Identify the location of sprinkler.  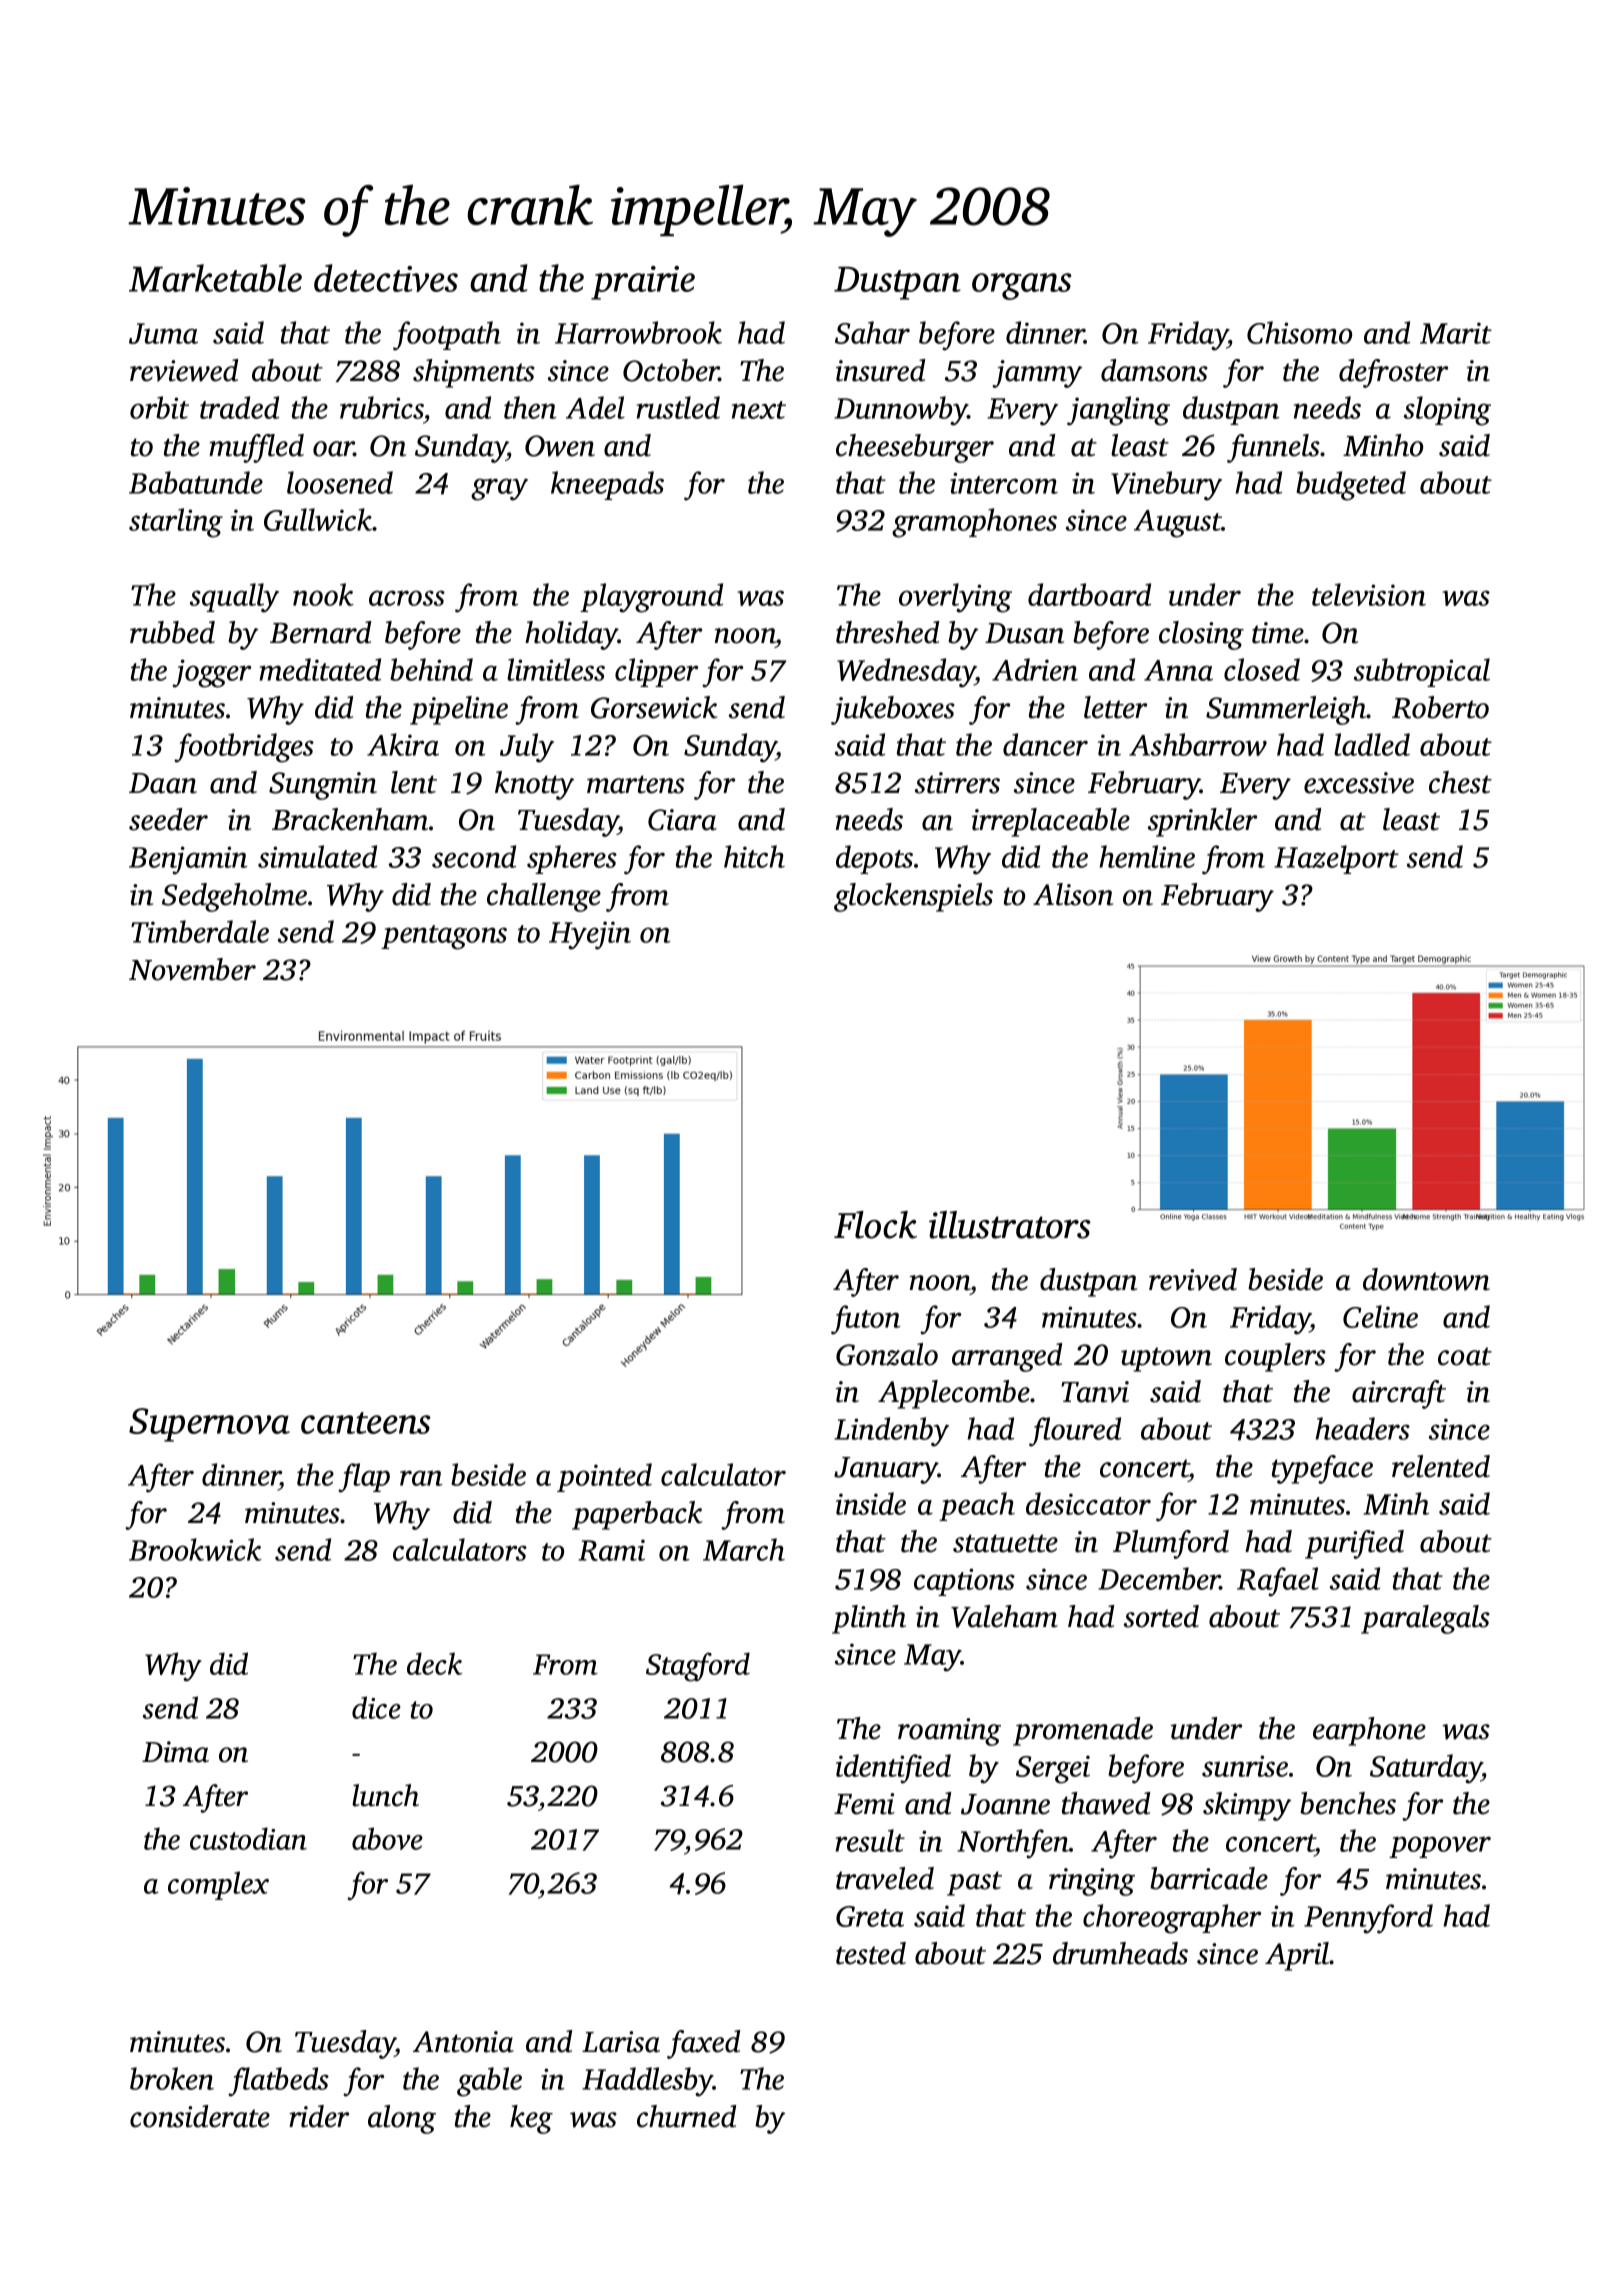
(1202, 822).
